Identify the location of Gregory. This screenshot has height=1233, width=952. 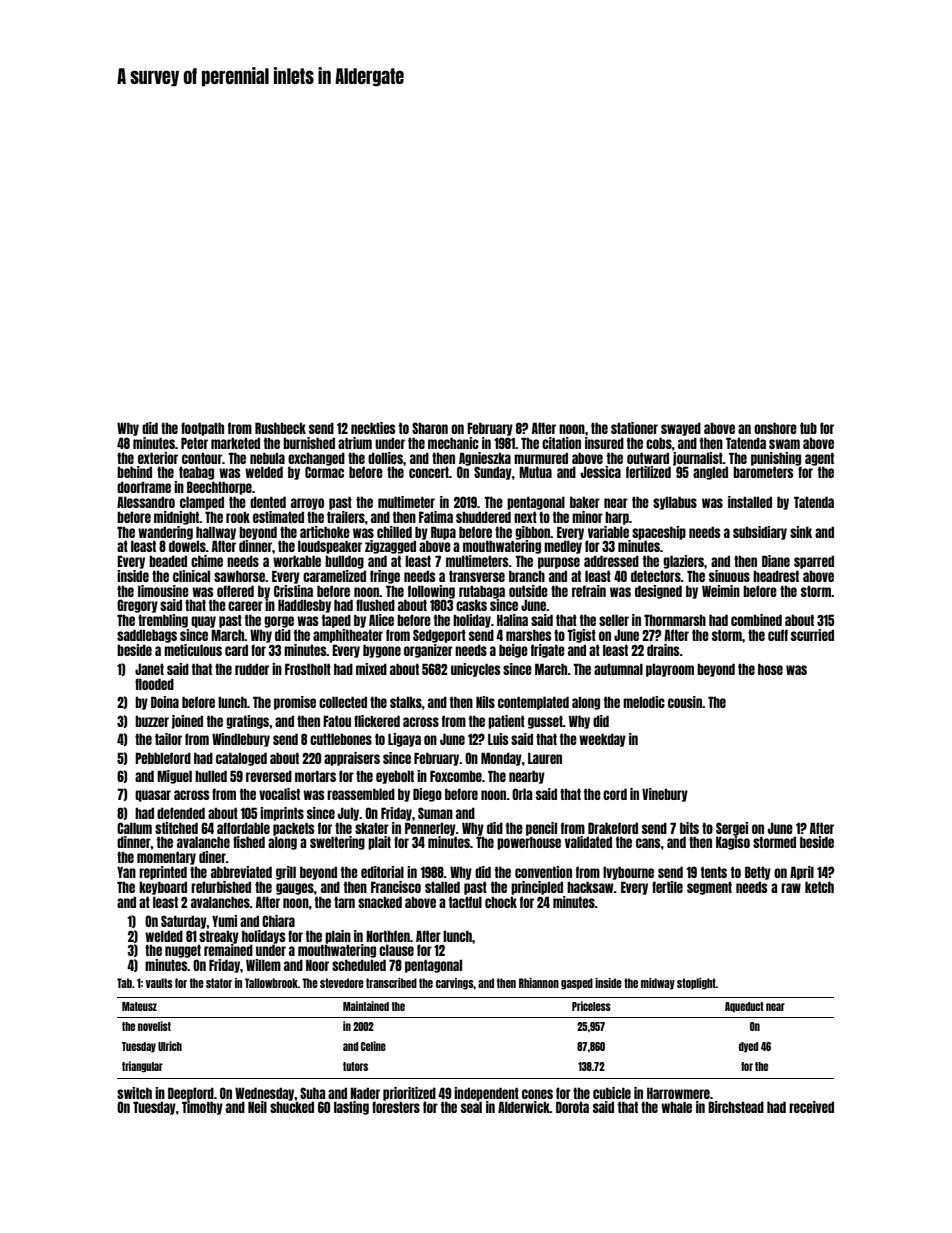
(137, 606).
